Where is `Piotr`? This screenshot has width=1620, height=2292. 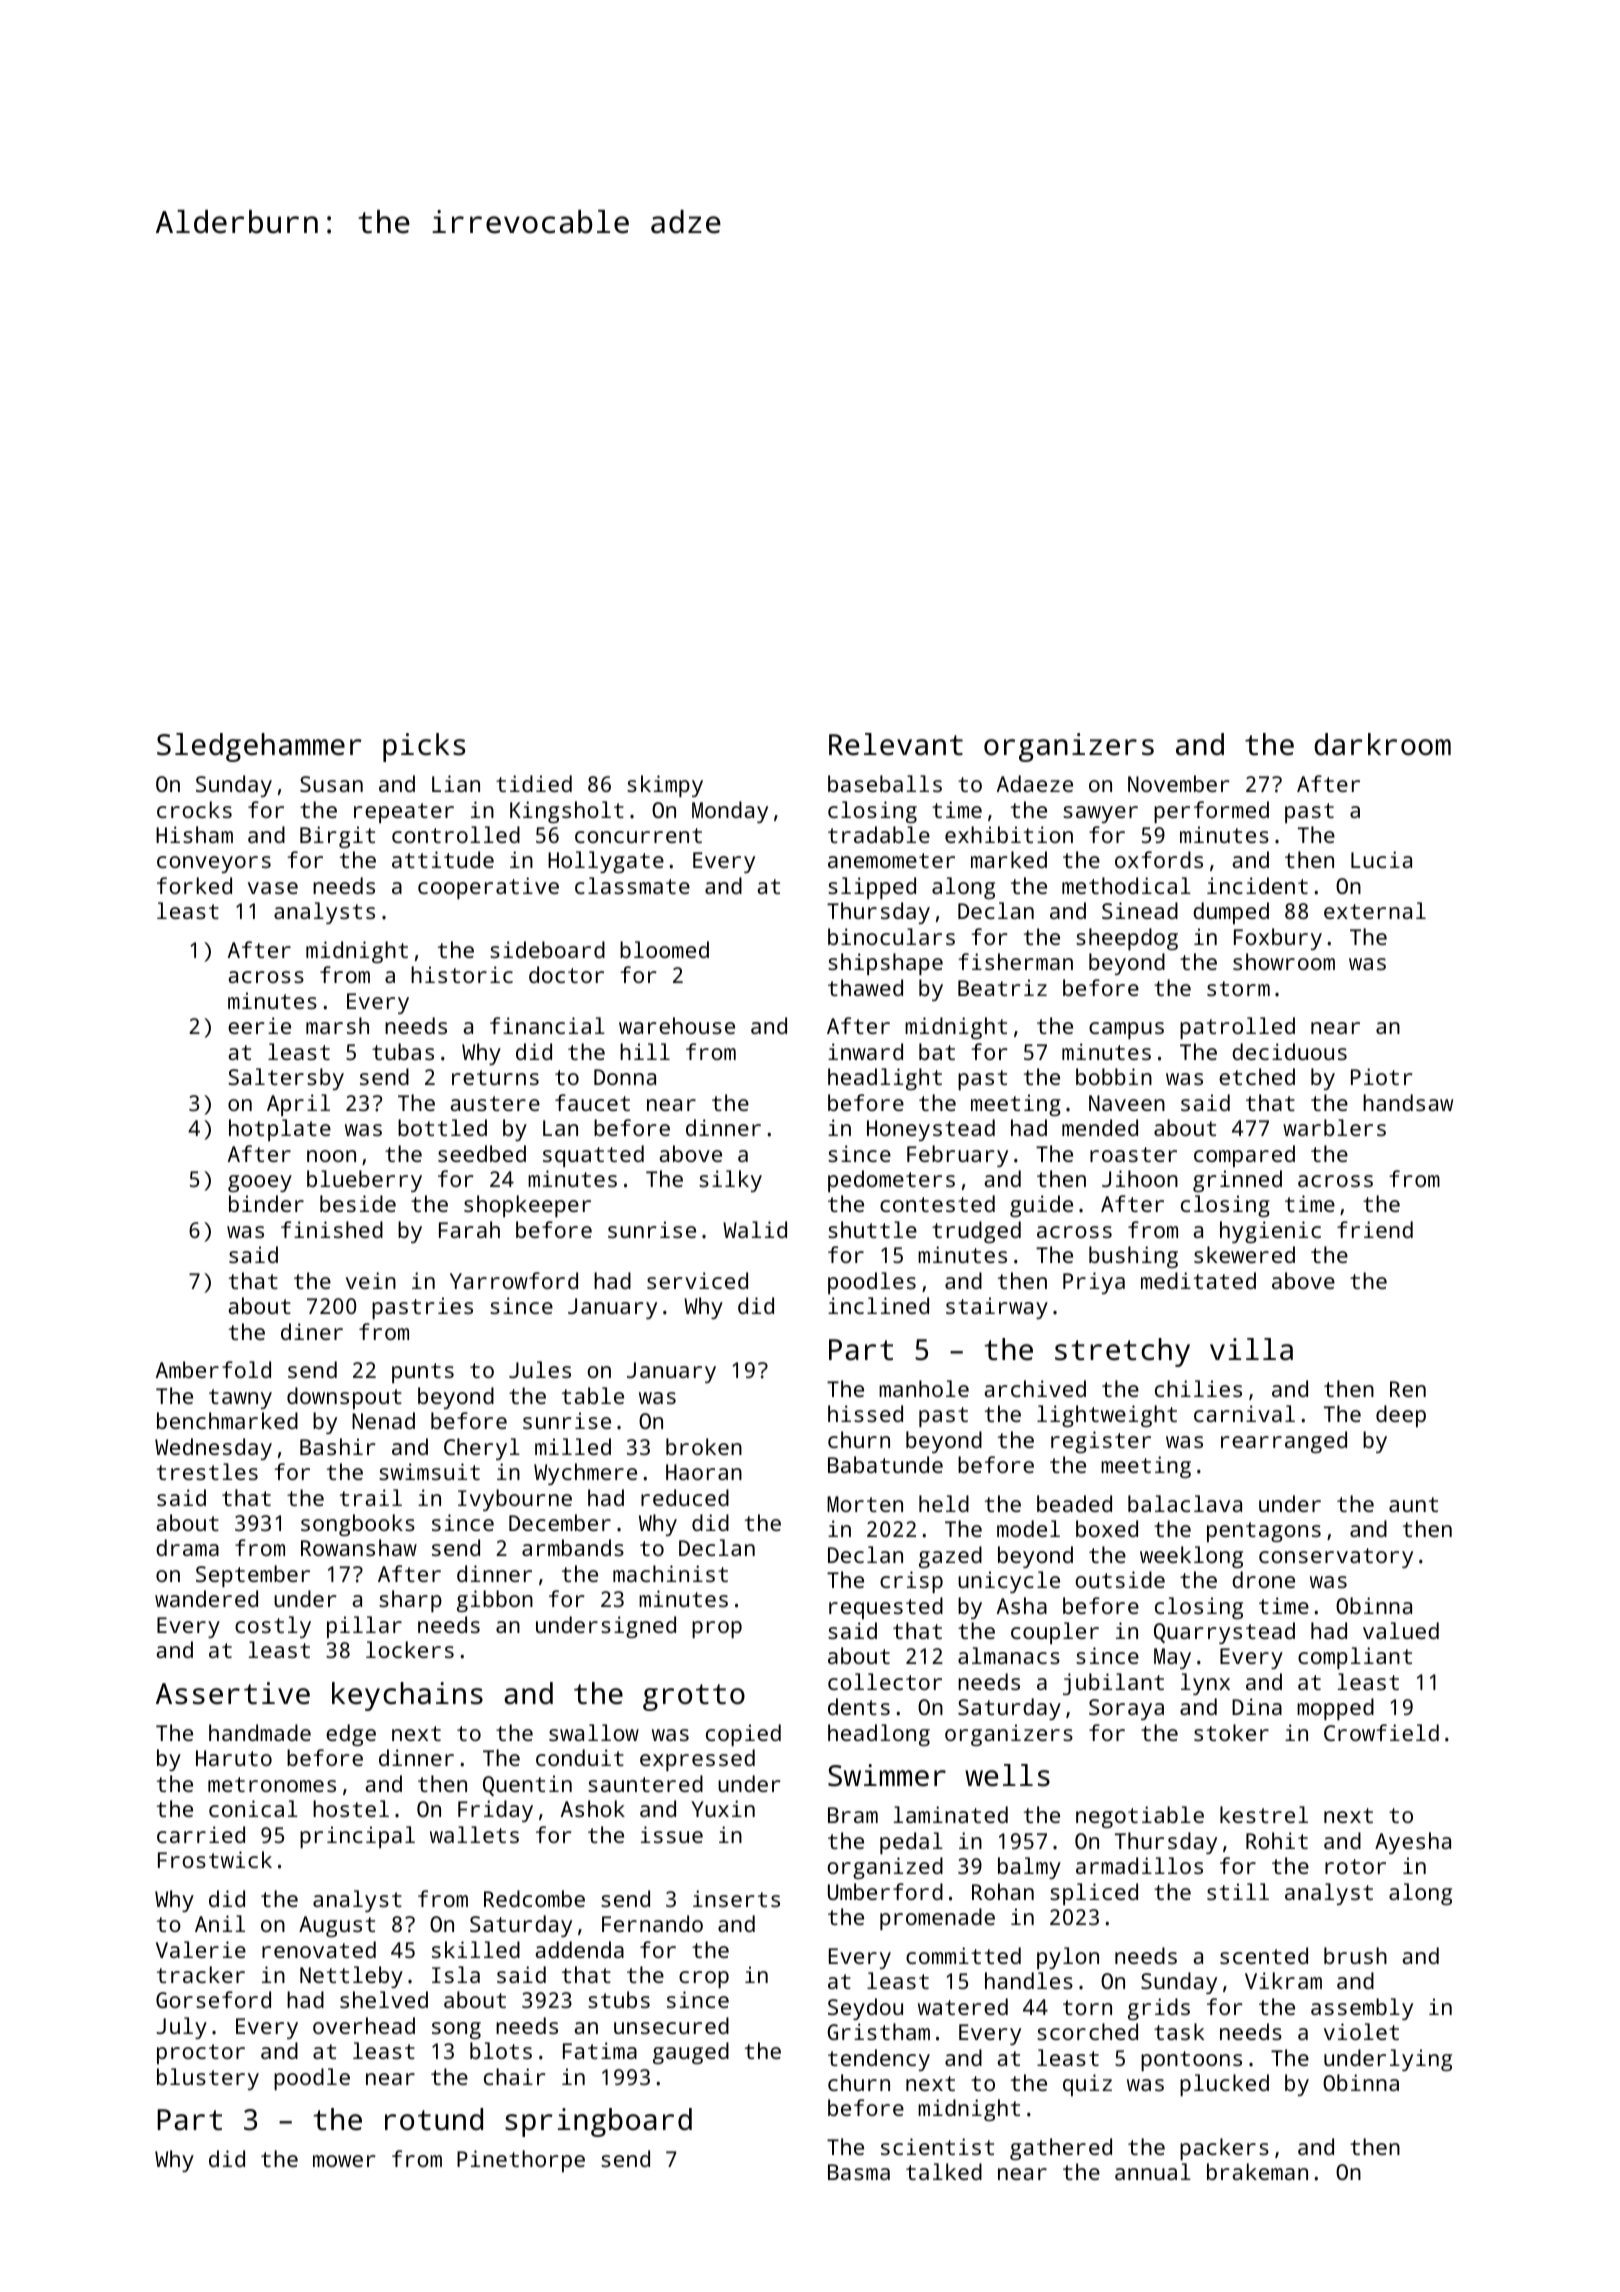 Piotr is located at coordinates (1381, 1076).
